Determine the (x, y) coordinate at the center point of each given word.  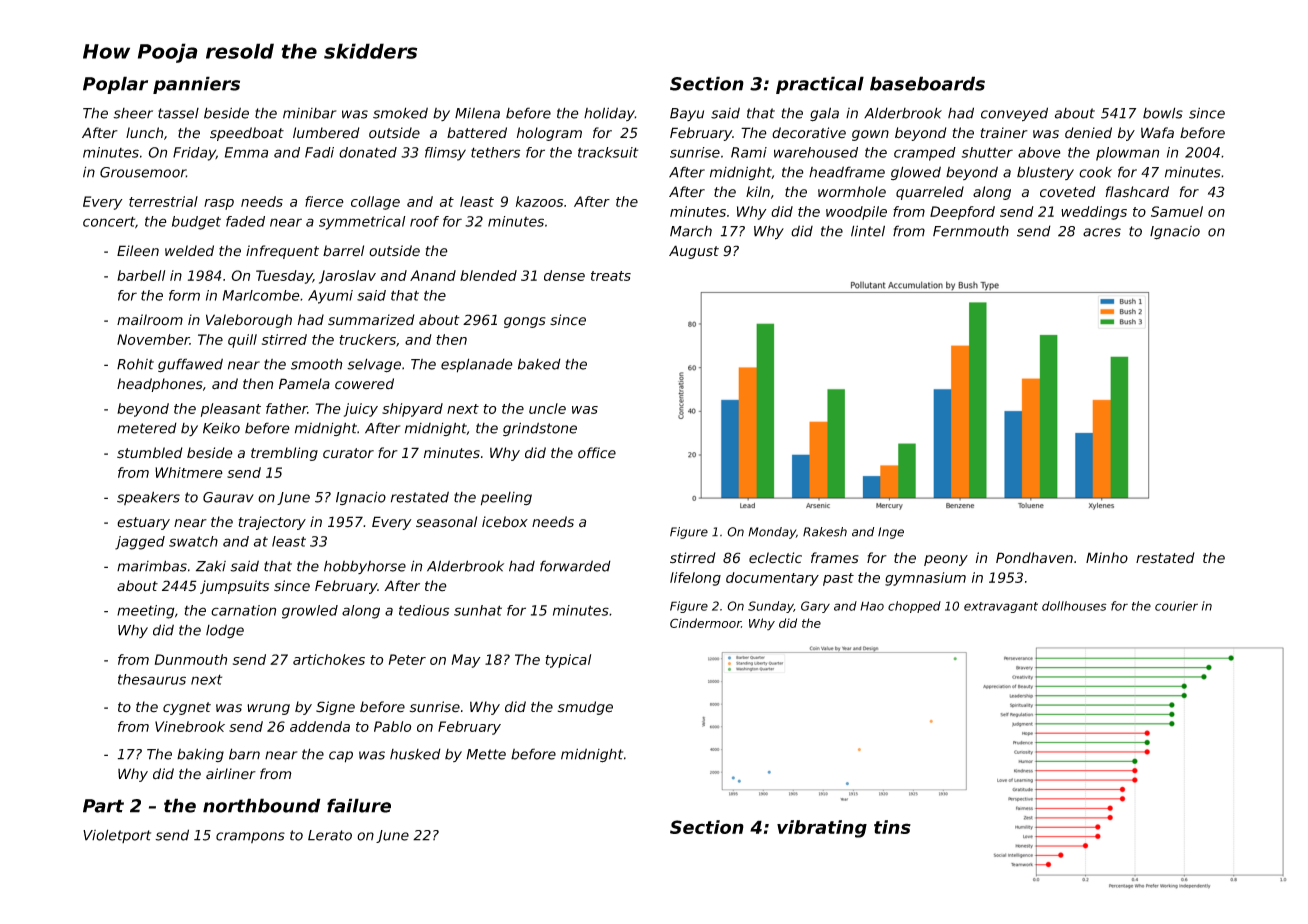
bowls (1163, 113)
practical (820, 85)
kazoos (539, 201)
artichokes (329, 659)
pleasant (231, 410)
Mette (486, 754)
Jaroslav (347, 277)
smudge (585, 708)
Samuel (1177, 211)
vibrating (822, 829)
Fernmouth (971, 231)
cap (341, 757)
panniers (196, 85)
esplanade (477, 365)
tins (892, 827)
